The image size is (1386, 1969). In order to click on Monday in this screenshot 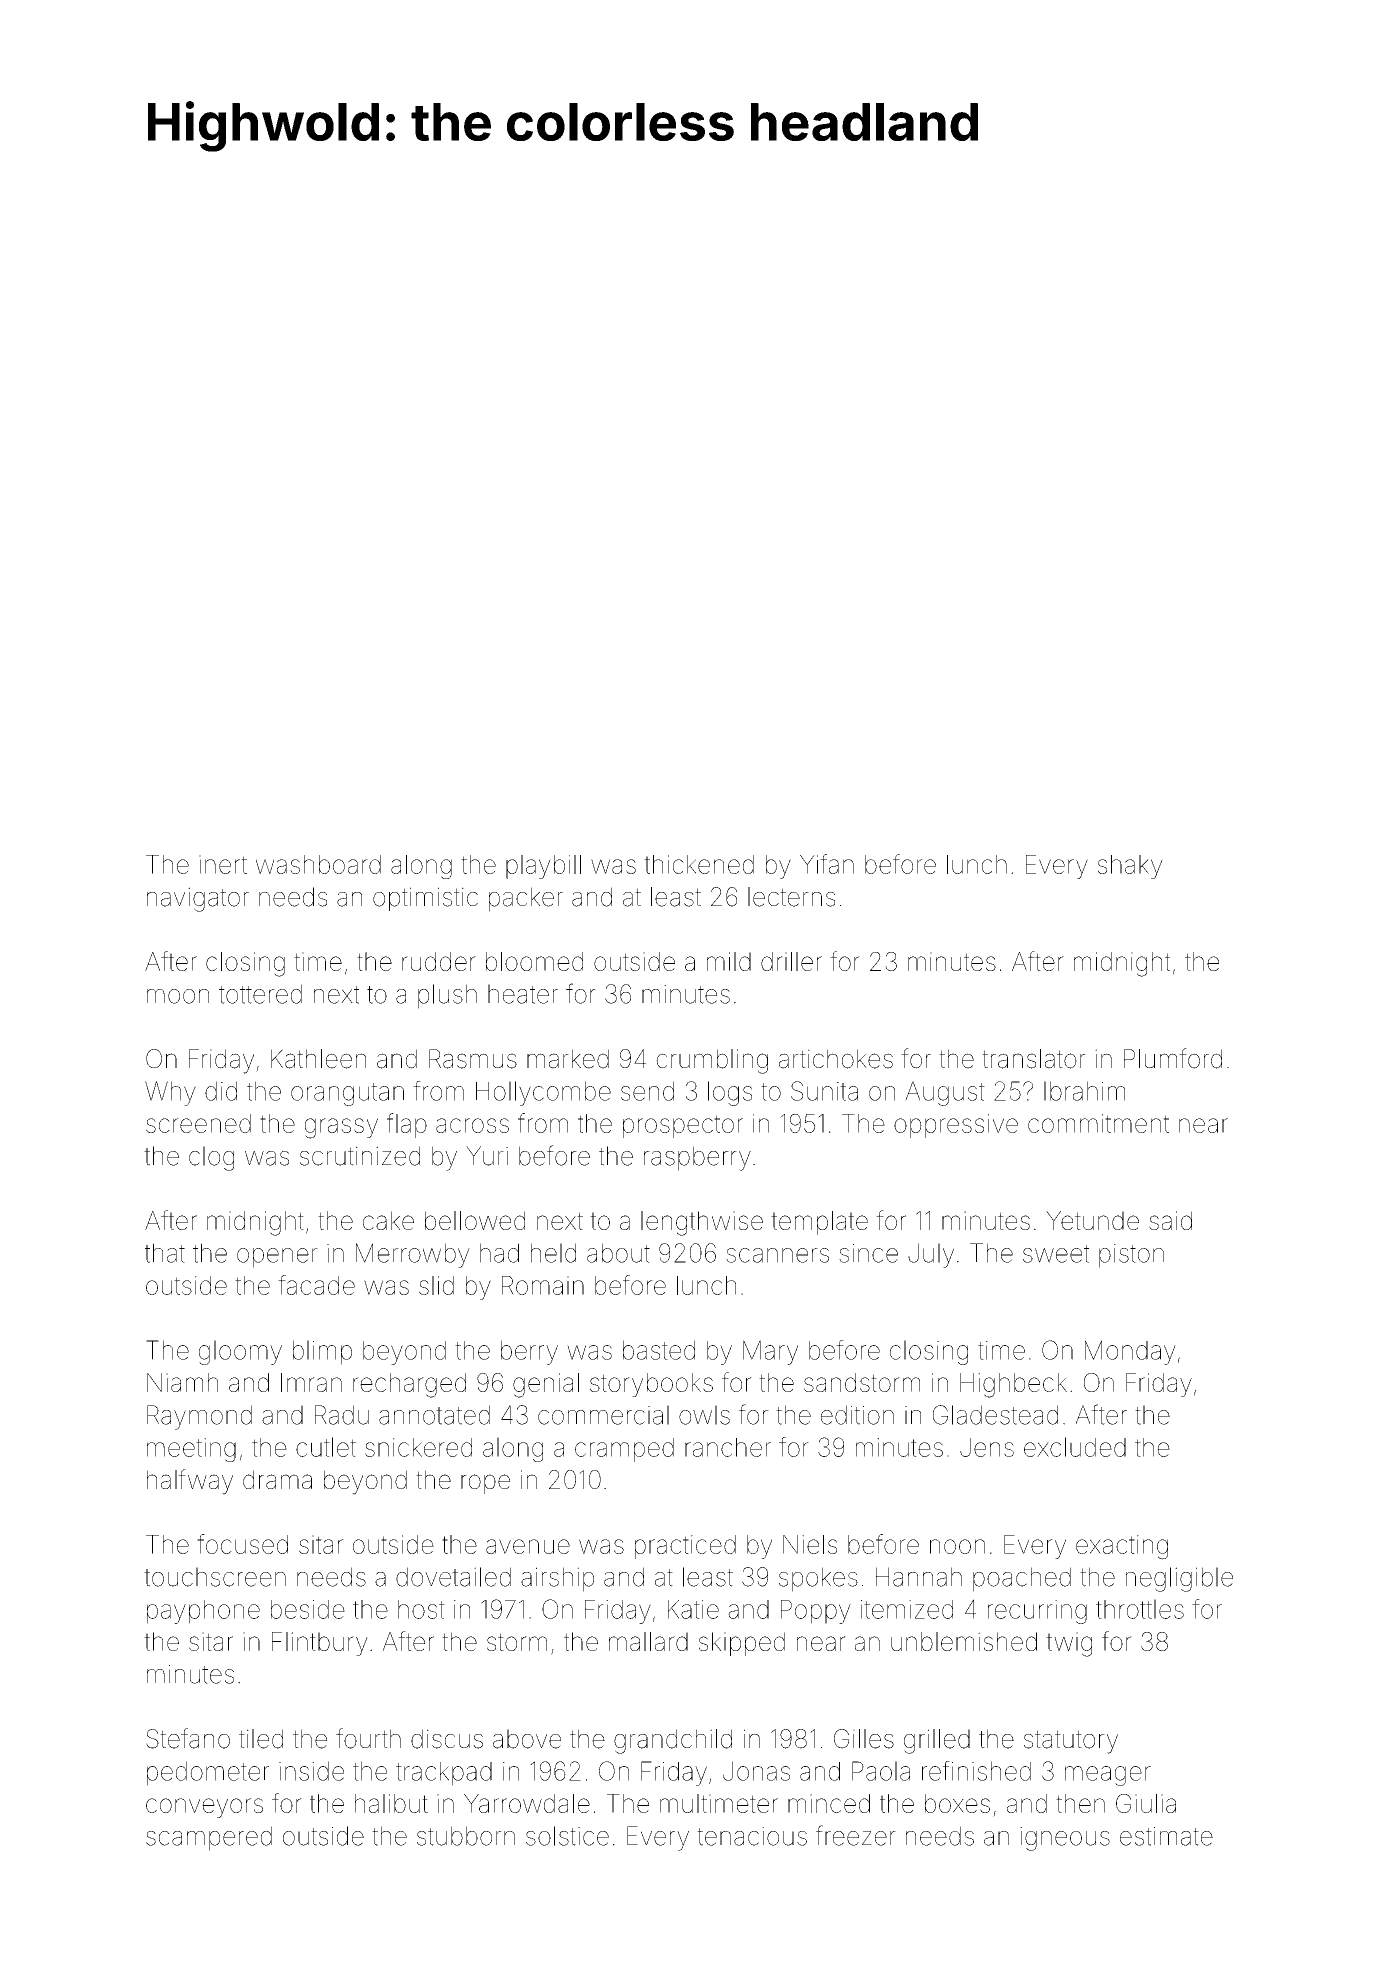, I will do `click(1130, 1352)`.
